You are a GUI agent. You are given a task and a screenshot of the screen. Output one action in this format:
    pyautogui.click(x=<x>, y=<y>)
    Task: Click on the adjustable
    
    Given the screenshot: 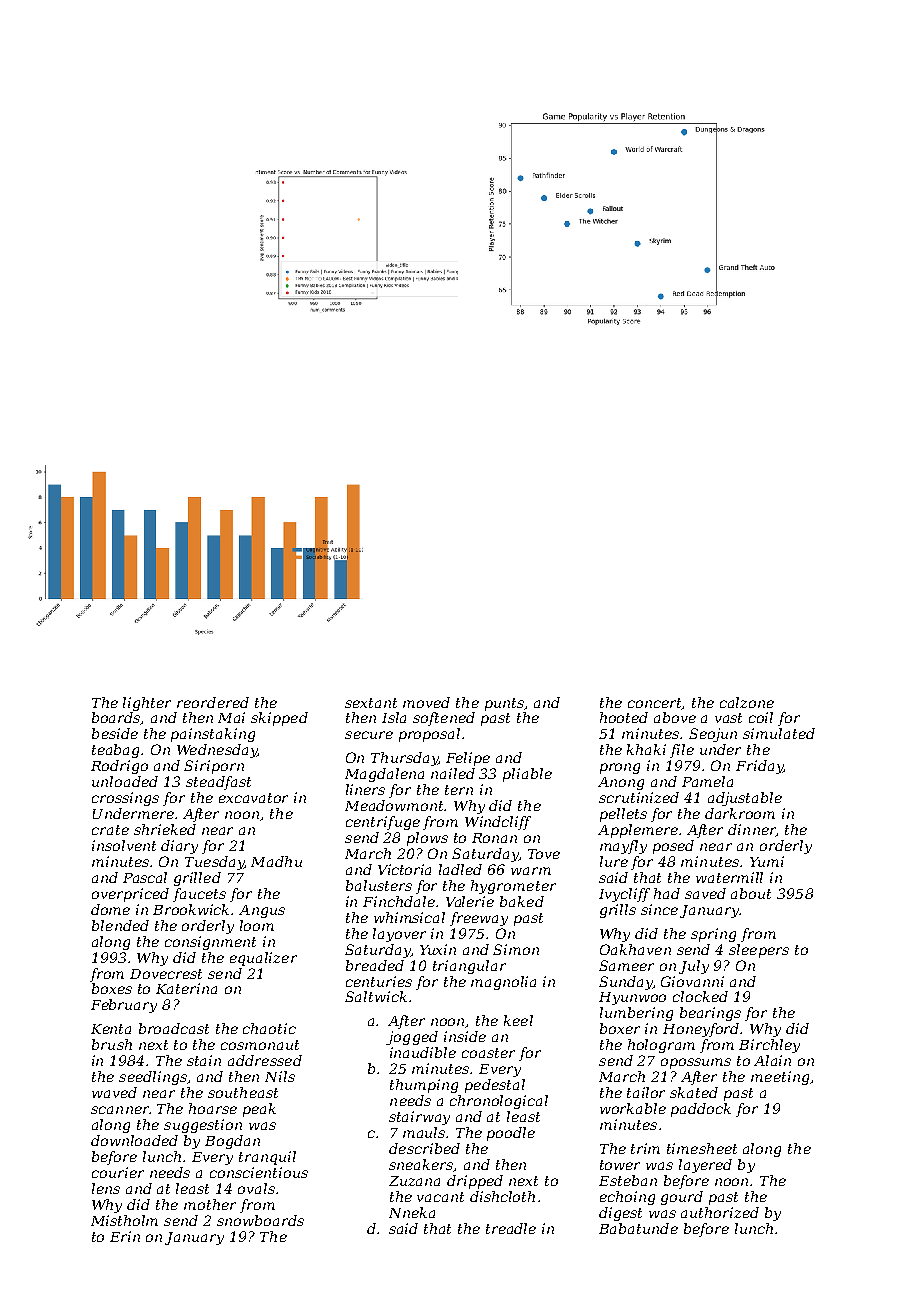 What is the action you would take?
    pyautogui.click(x=745, y=799)
